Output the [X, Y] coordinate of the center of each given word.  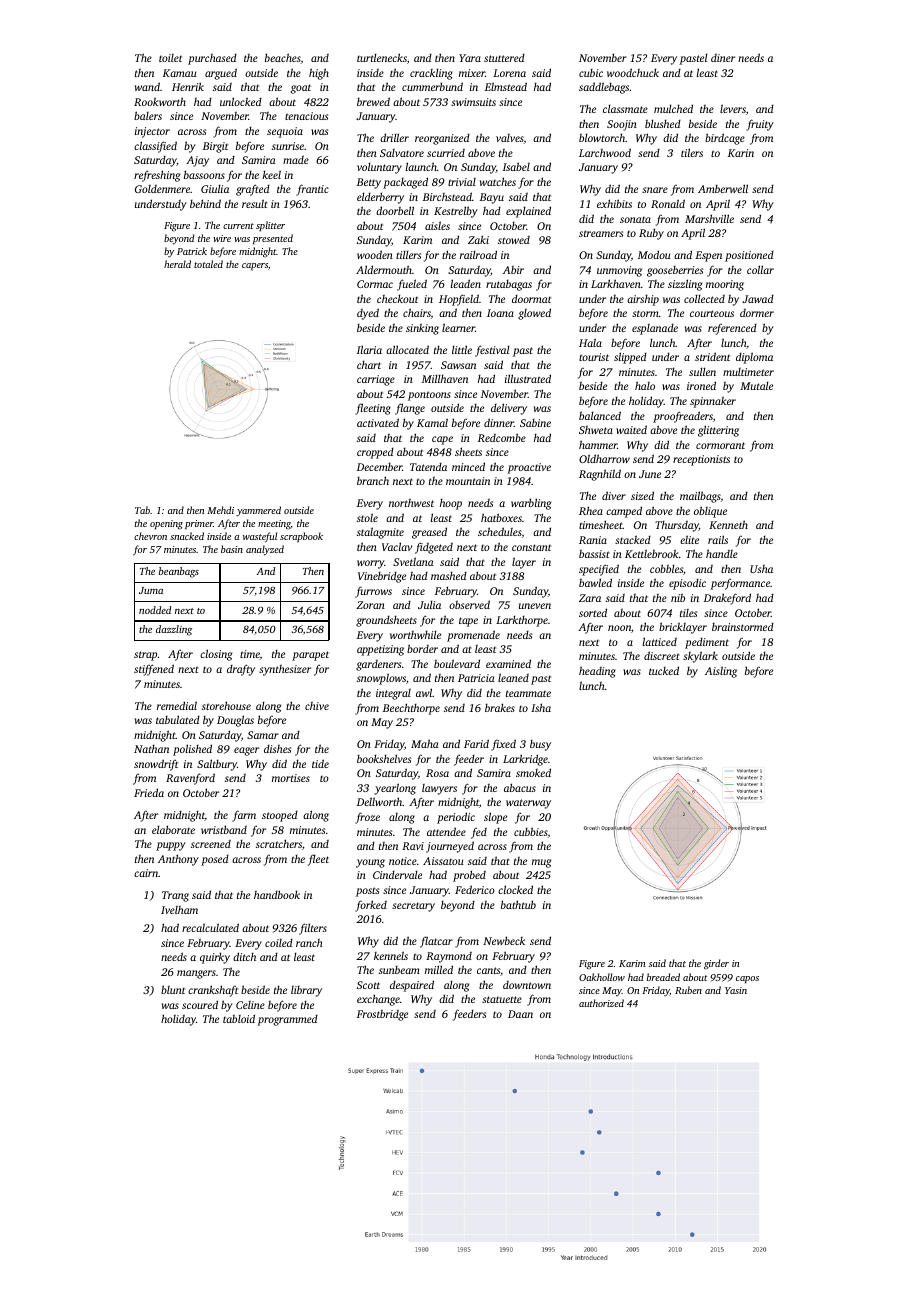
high [319, 74]
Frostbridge [382, 1015]
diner [723, 58]
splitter [270, 226]
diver [614, 495]
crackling [431, 74]
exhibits [614, 203]
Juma [151, 590]
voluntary [379, 168]
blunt [173, 989]
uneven [535, 606]
